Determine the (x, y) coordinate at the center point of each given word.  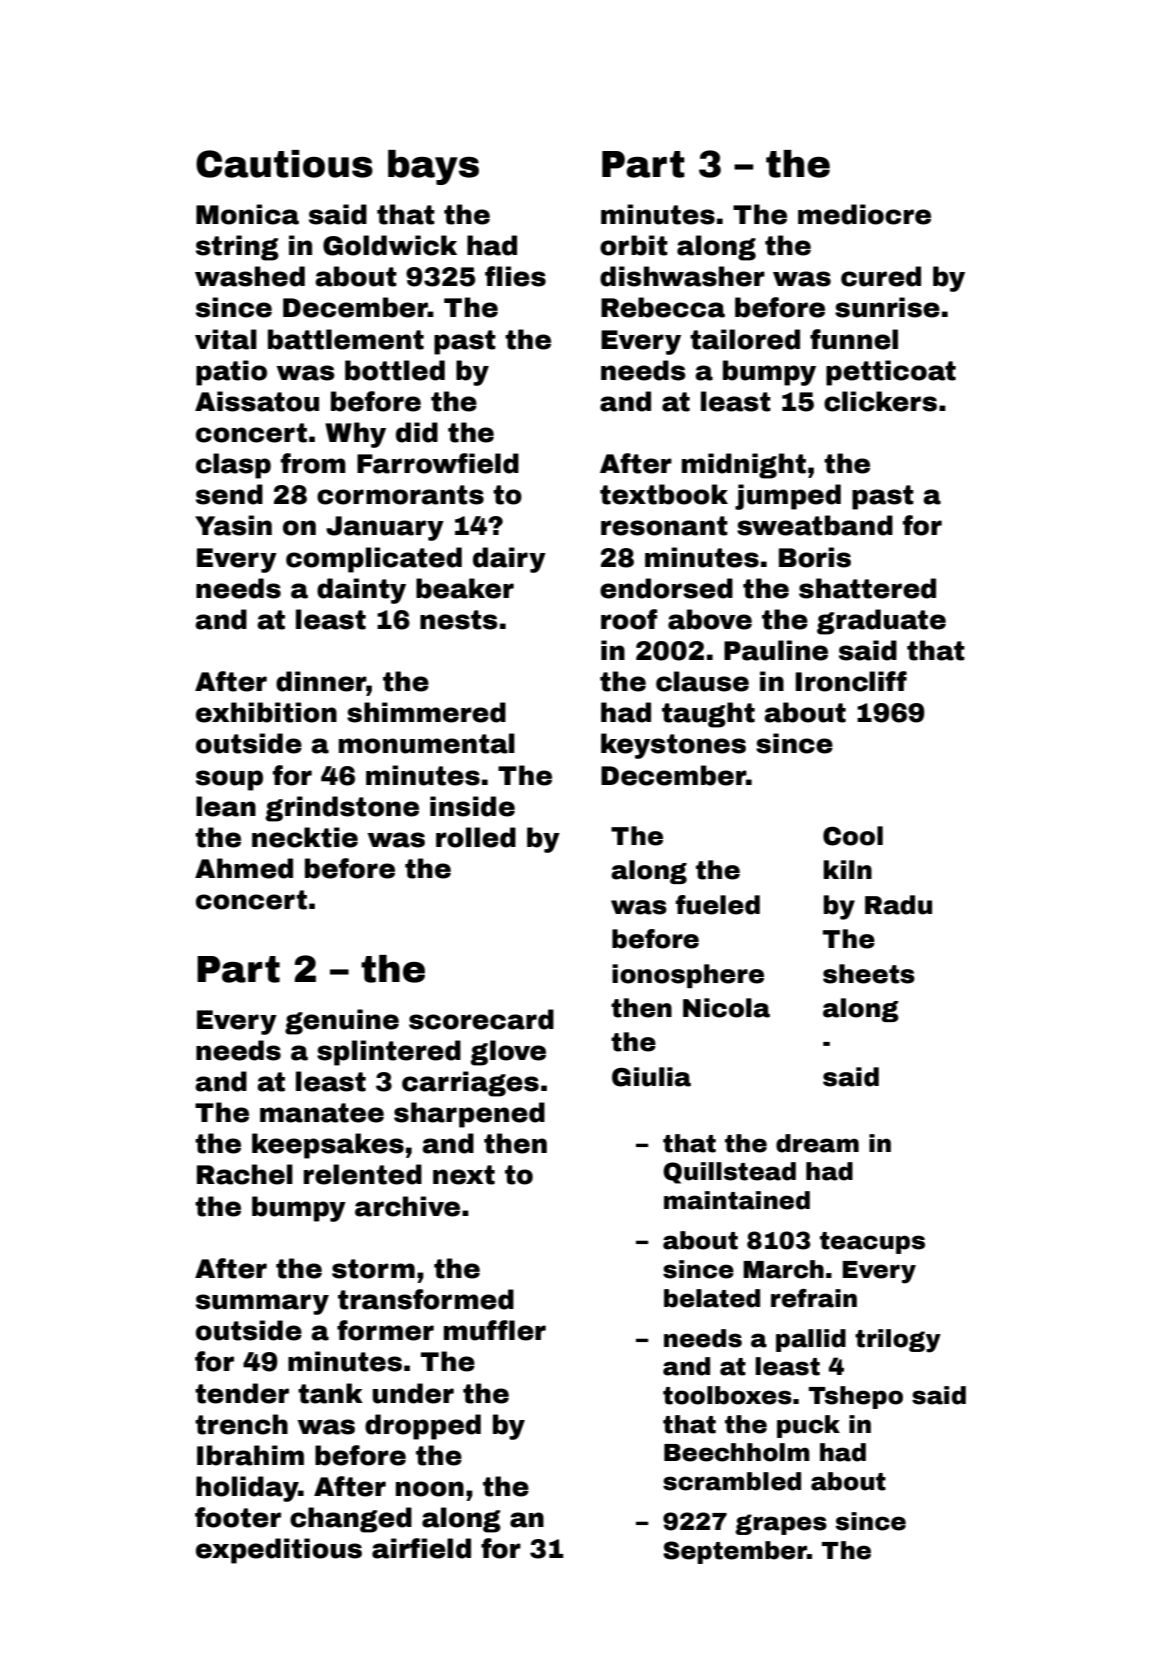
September (735, 1552)
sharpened (469, 1115)
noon (430, 1489)
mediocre (864, 214)
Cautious (284, 164)
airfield (421, 1548)
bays (433, 167)
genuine (342, 1022)
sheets (869, 974)
